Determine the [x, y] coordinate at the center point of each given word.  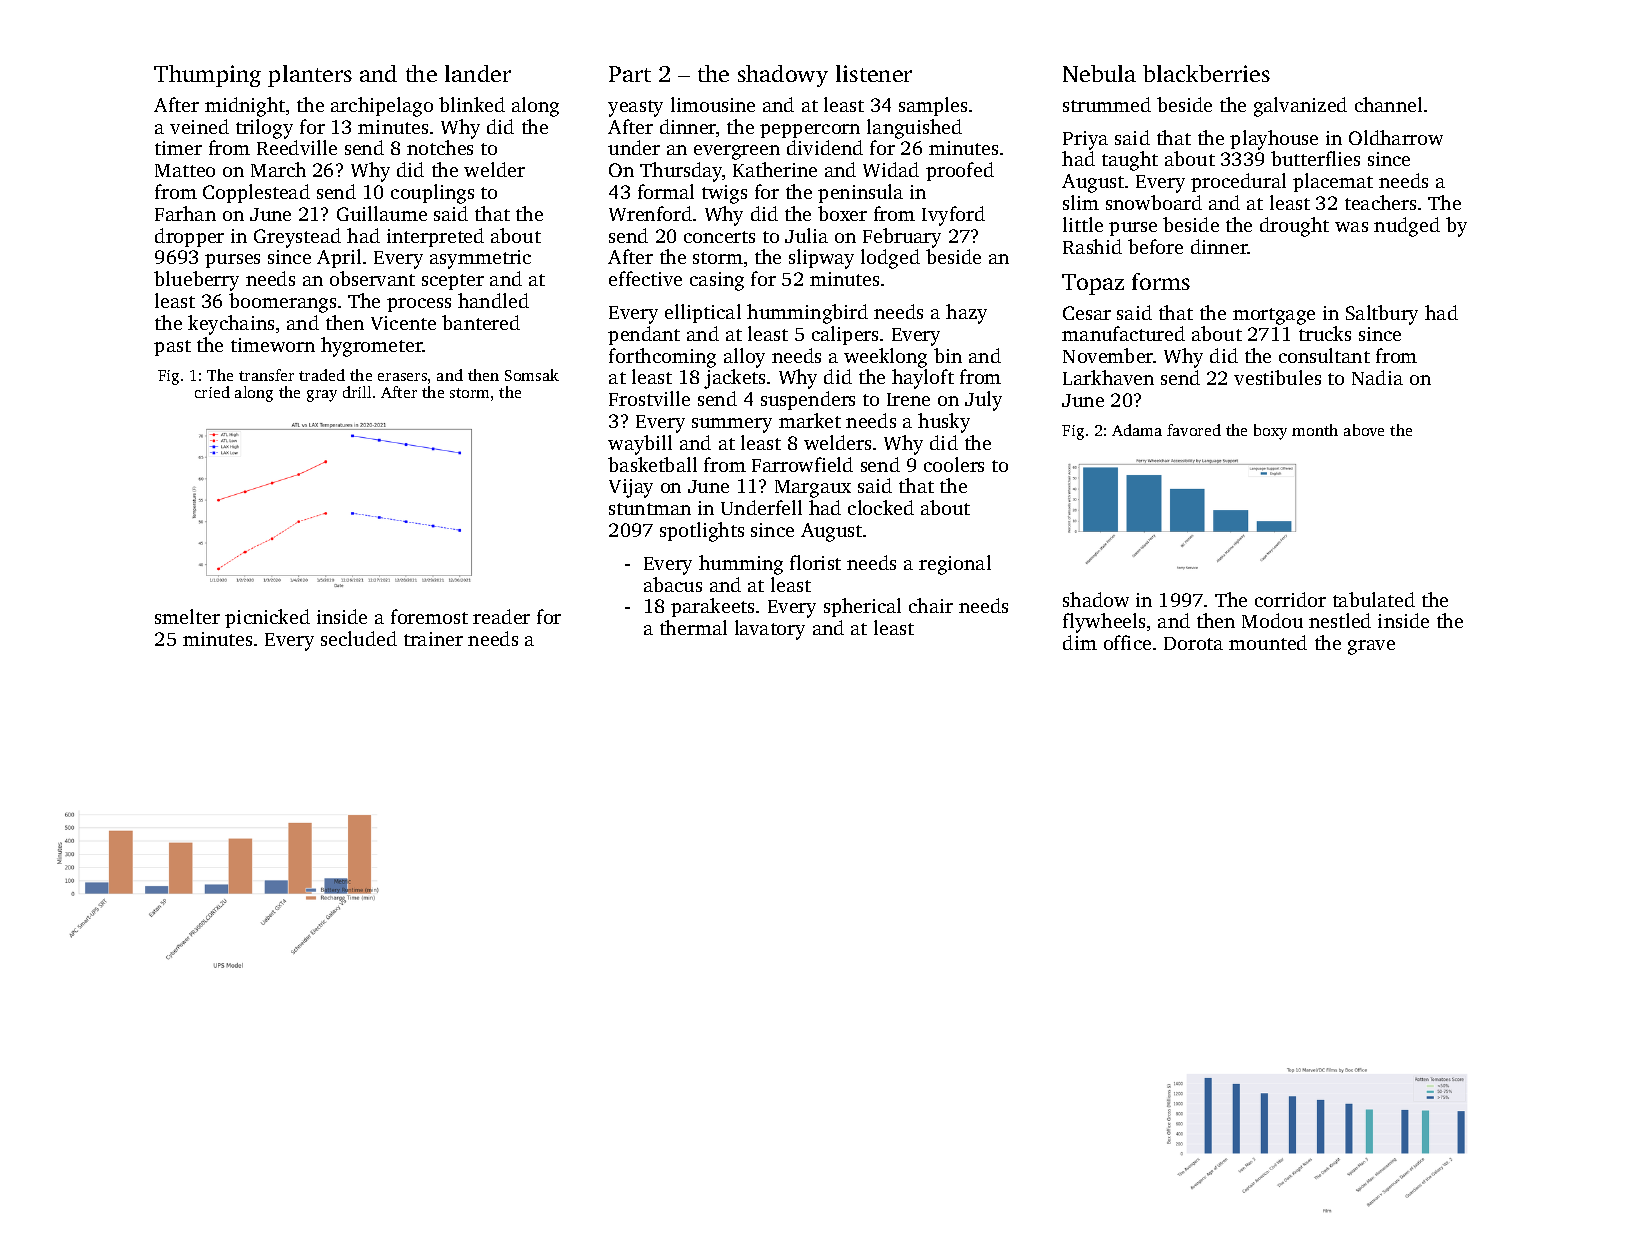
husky [944, 423]
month [1315, 430]
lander [478, 73]
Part [630, 74]
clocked [881, 507]
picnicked [267, 618]
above [1364, 430]
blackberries [1206, 73]
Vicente [403, 323]
